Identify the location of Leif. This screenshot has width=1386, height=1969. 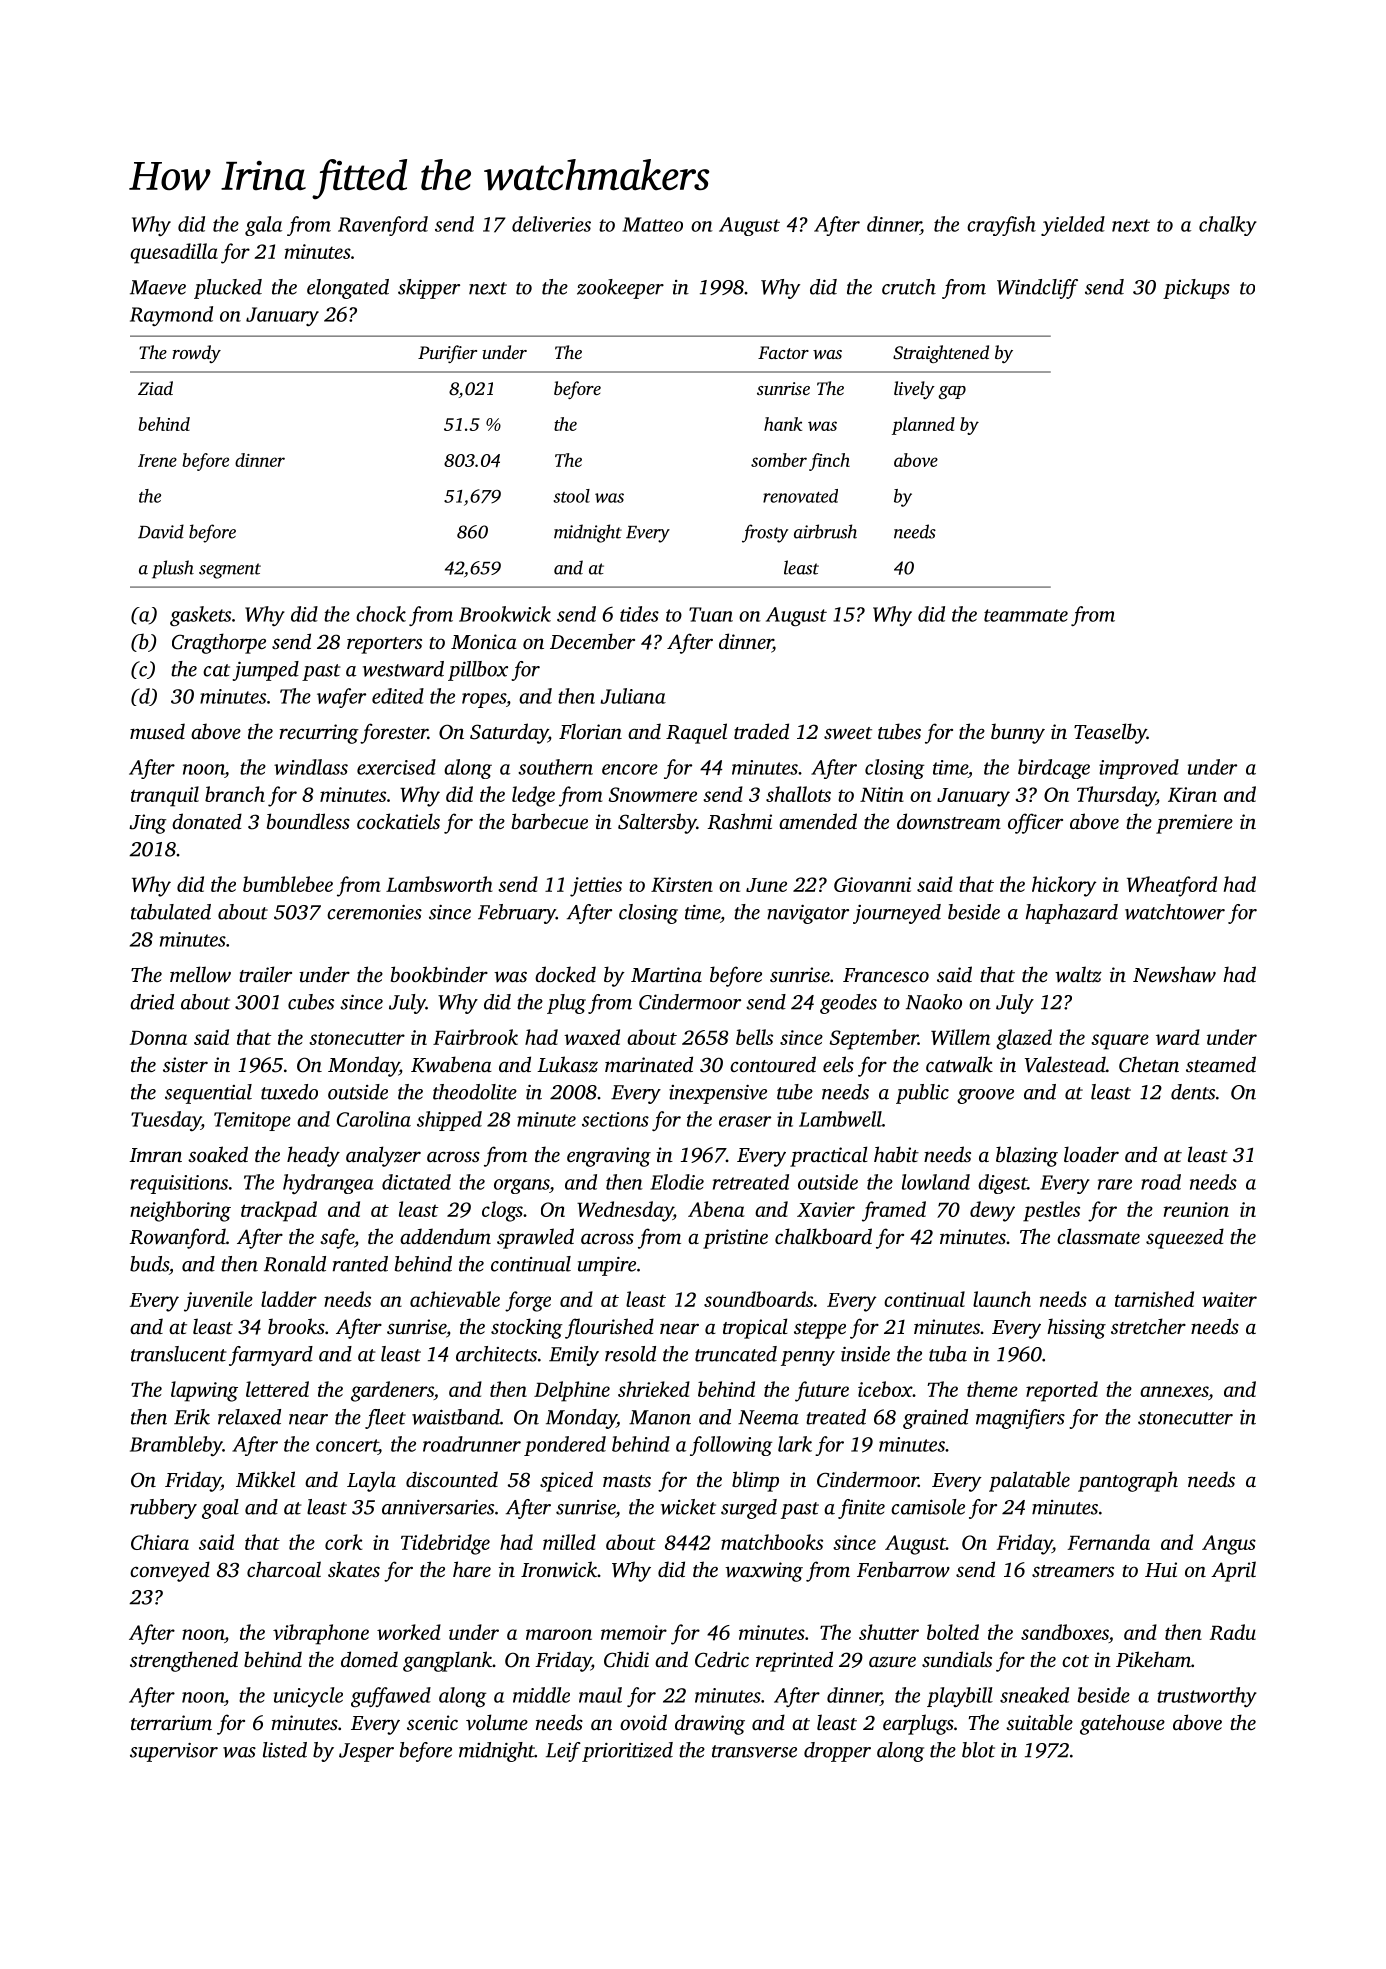
(563, 1752).
